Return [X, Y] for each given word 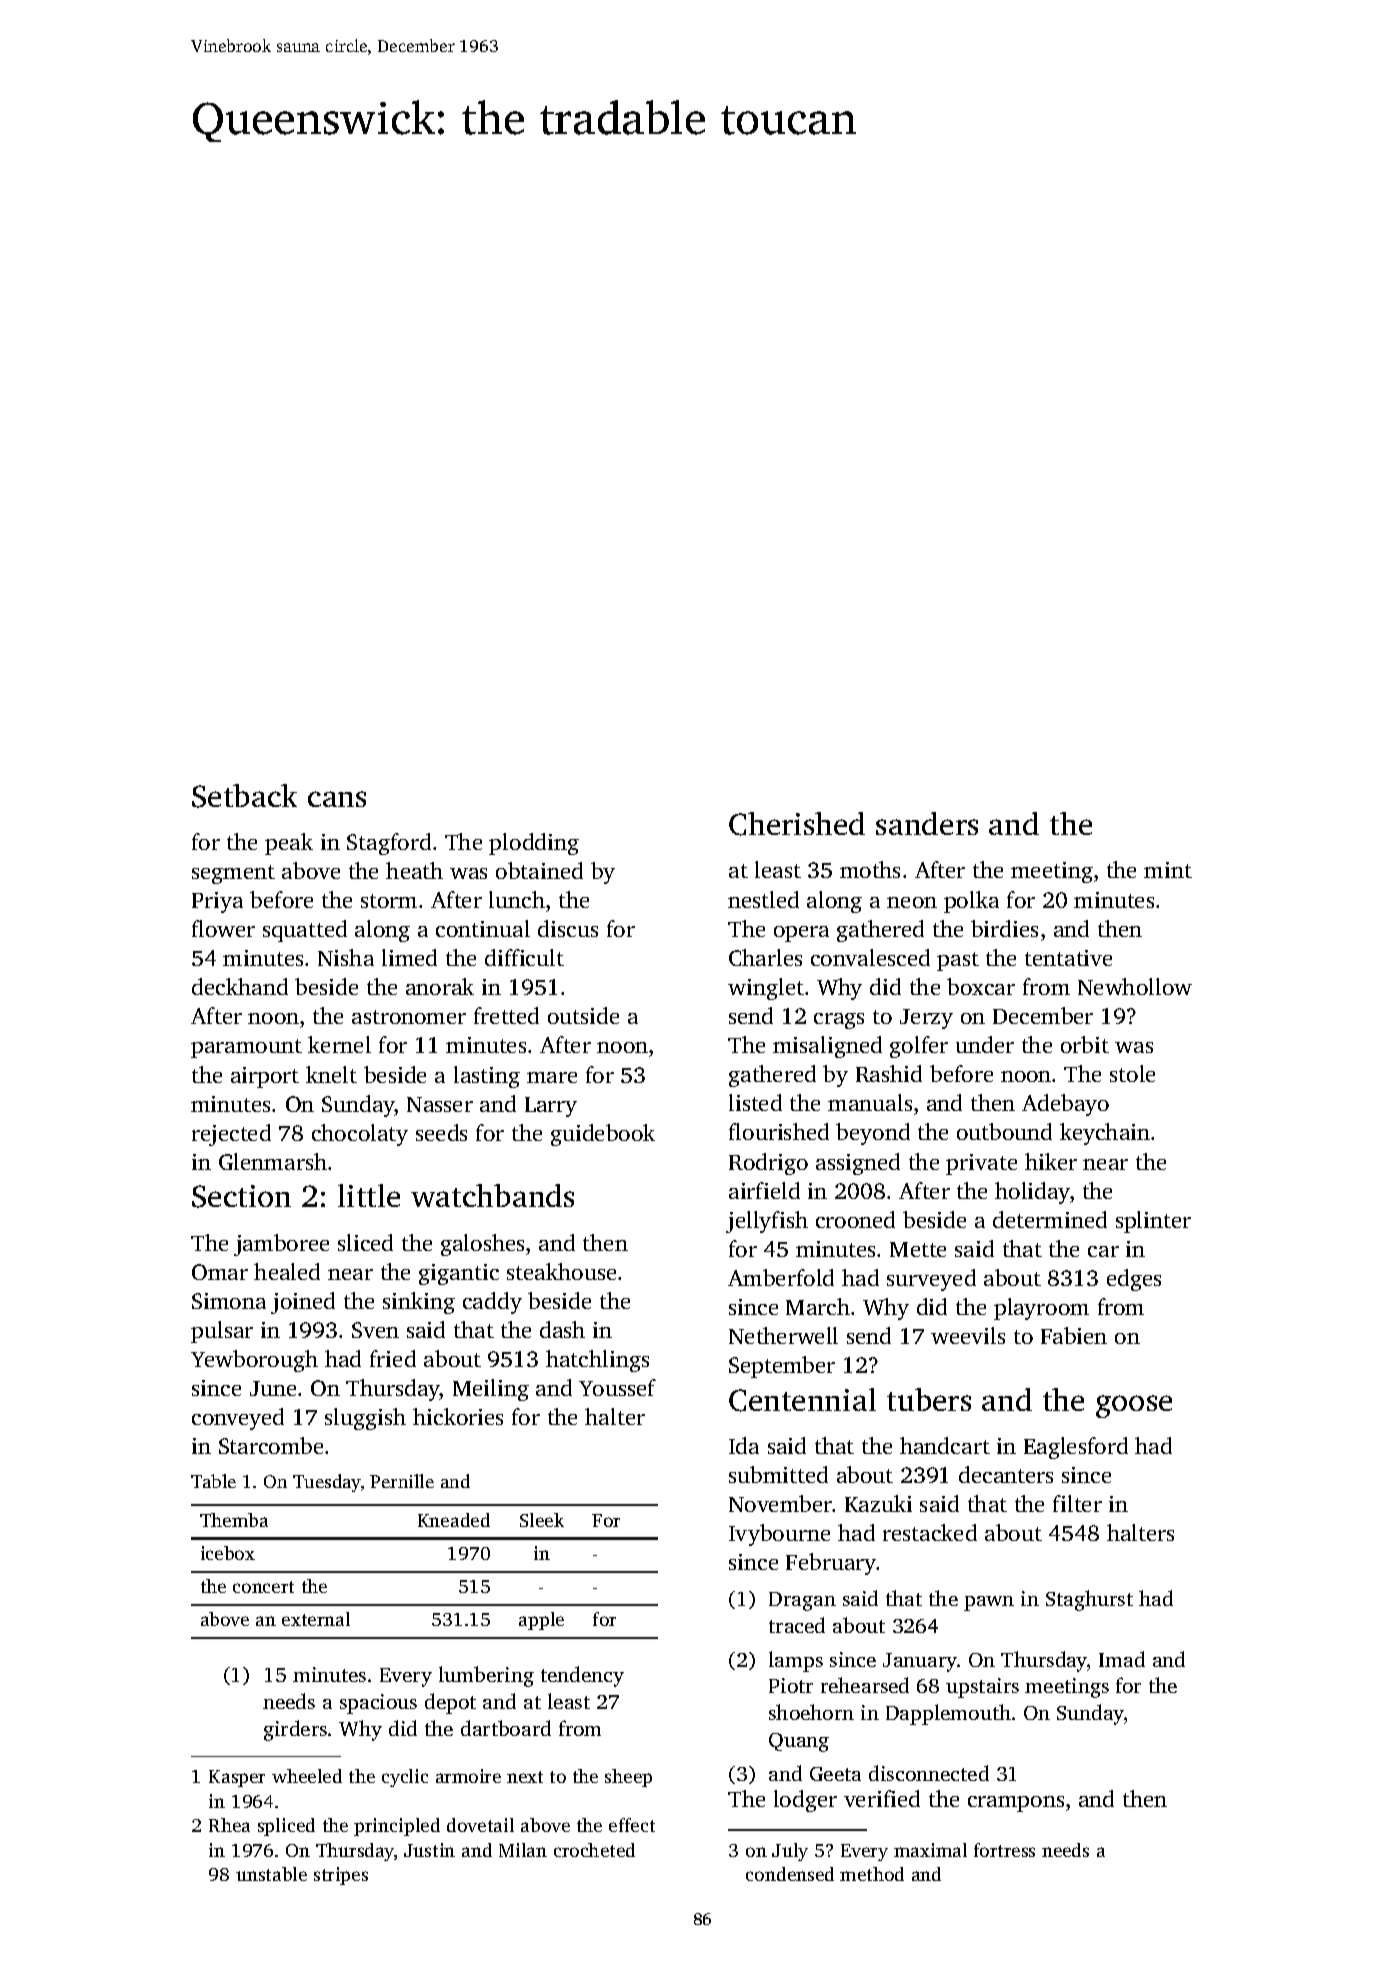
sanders [927, 823]
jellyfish [767, 1222]
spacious [378, 1704]
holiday [1032, 1193]
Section [241, 1196]
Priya [217, 902]
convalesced [870, 957]
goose [1134, 1406]
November [780, 1503]
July [790, 1852]
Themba [234, 1520]
